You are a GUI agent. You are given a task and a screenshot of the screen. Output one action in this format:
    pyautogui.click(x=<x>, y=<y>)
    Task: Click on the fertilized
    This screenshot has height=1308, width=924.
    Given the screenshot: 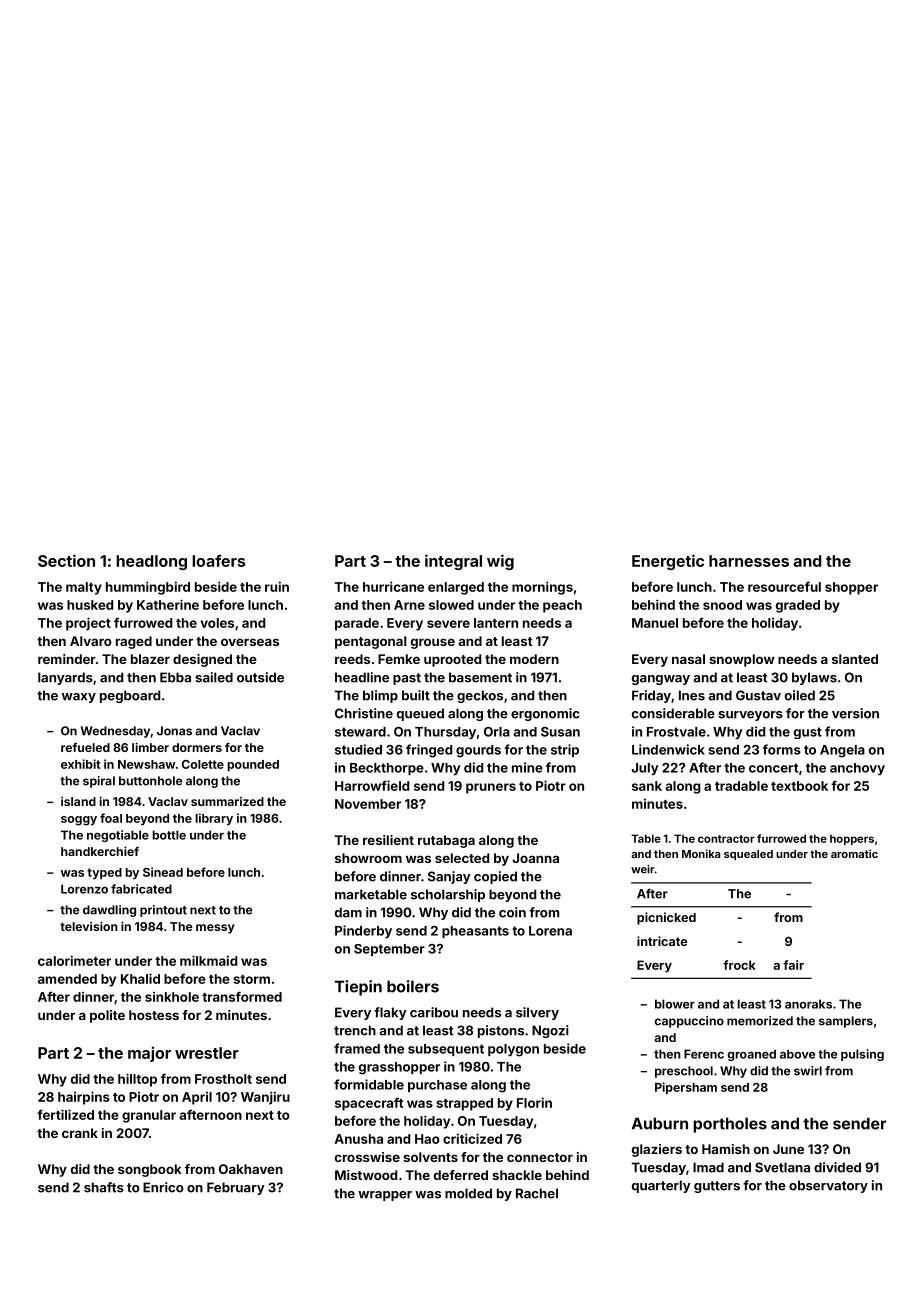 What is the action you would take?
    pyautogui.click(x=65, y=1114)
